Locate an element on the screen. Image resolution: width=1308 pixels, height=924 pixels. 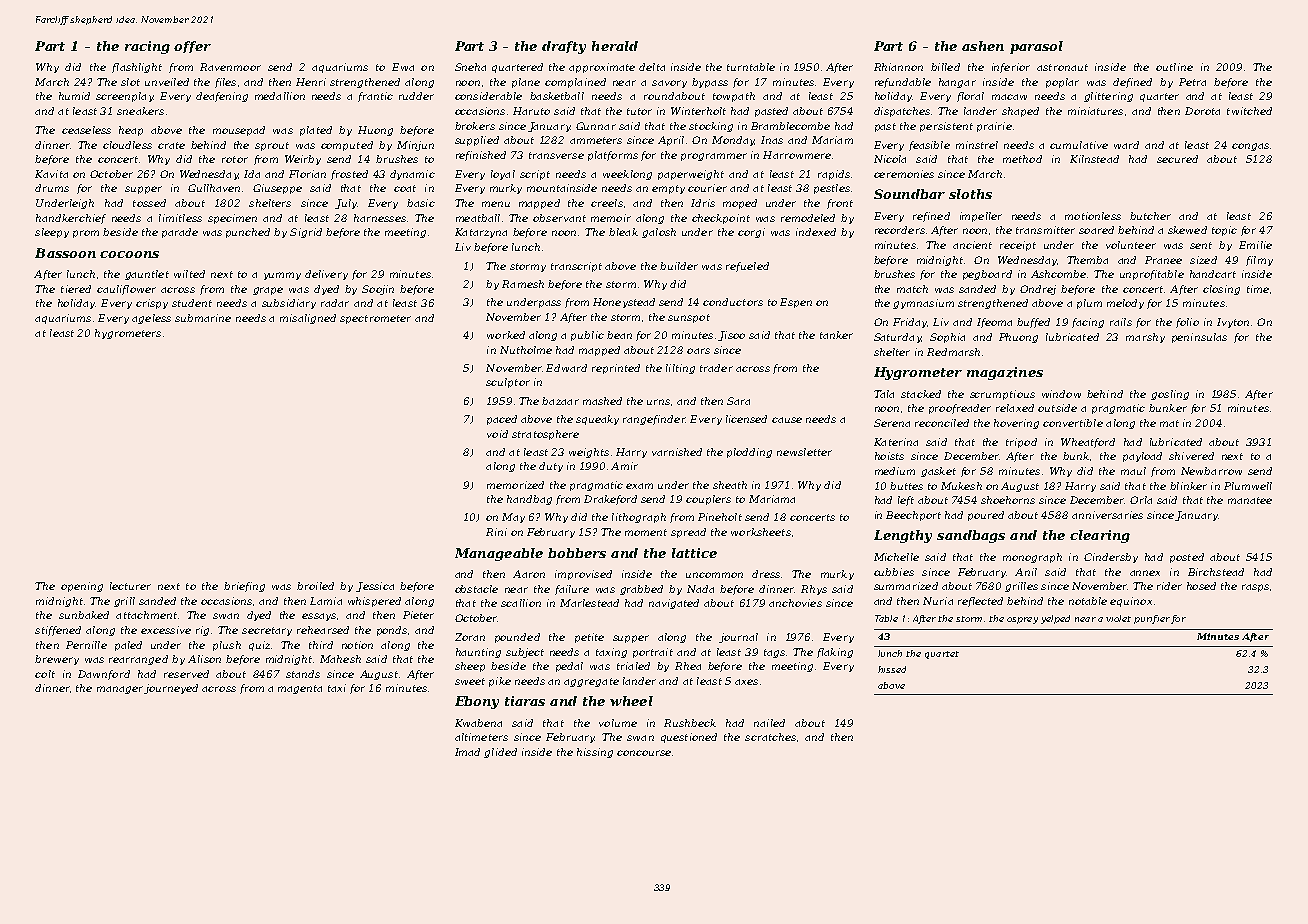
offer is located at coordinates (192, 47).
